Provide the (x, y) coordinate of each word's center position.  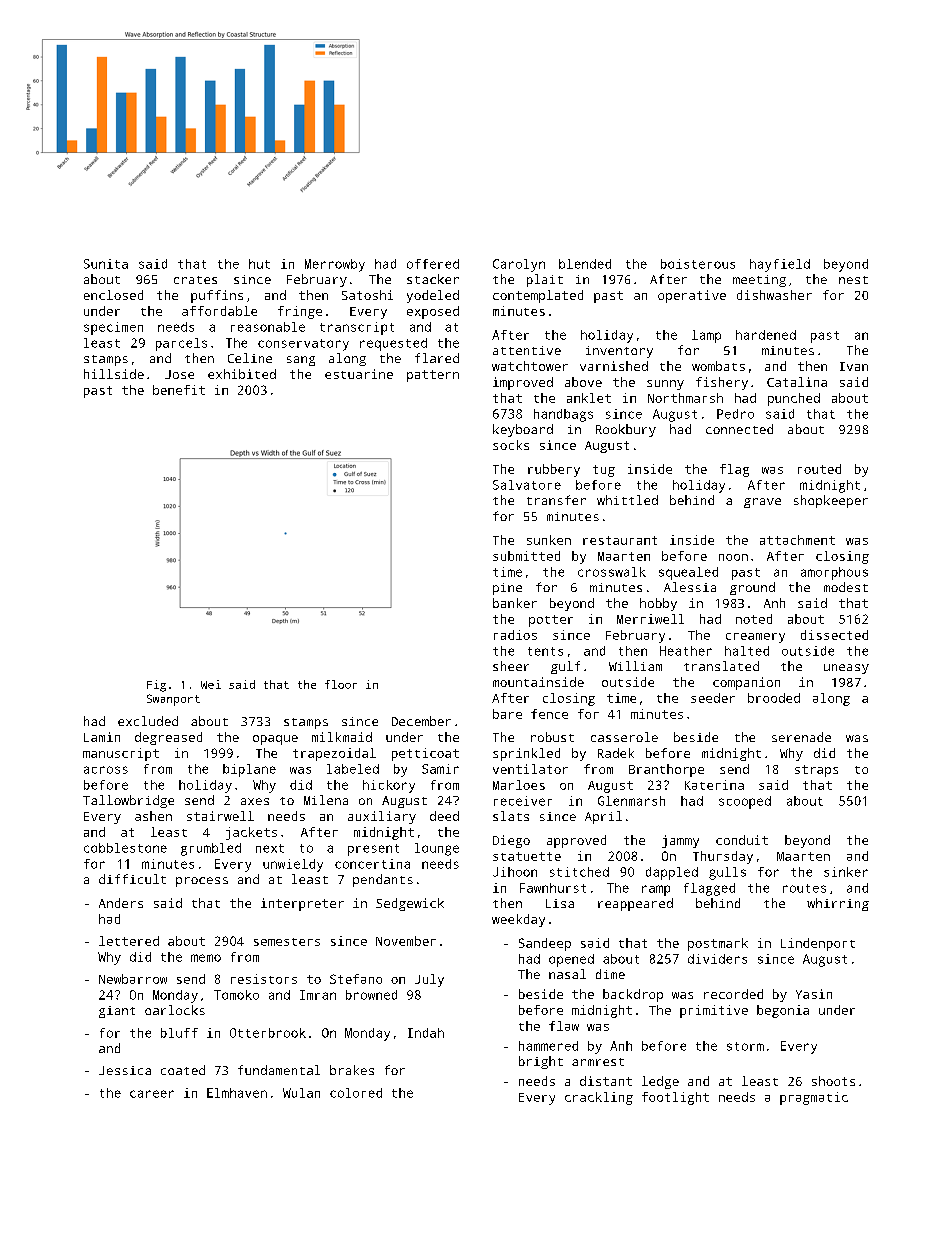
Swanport (173, 700)
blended (585, 264)
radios (515, 635)
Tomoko (236, 995)
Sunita (106, 264)
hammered (548, 1046)
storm (745, 1046)
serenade (801, 737)
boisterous (698, 264)
